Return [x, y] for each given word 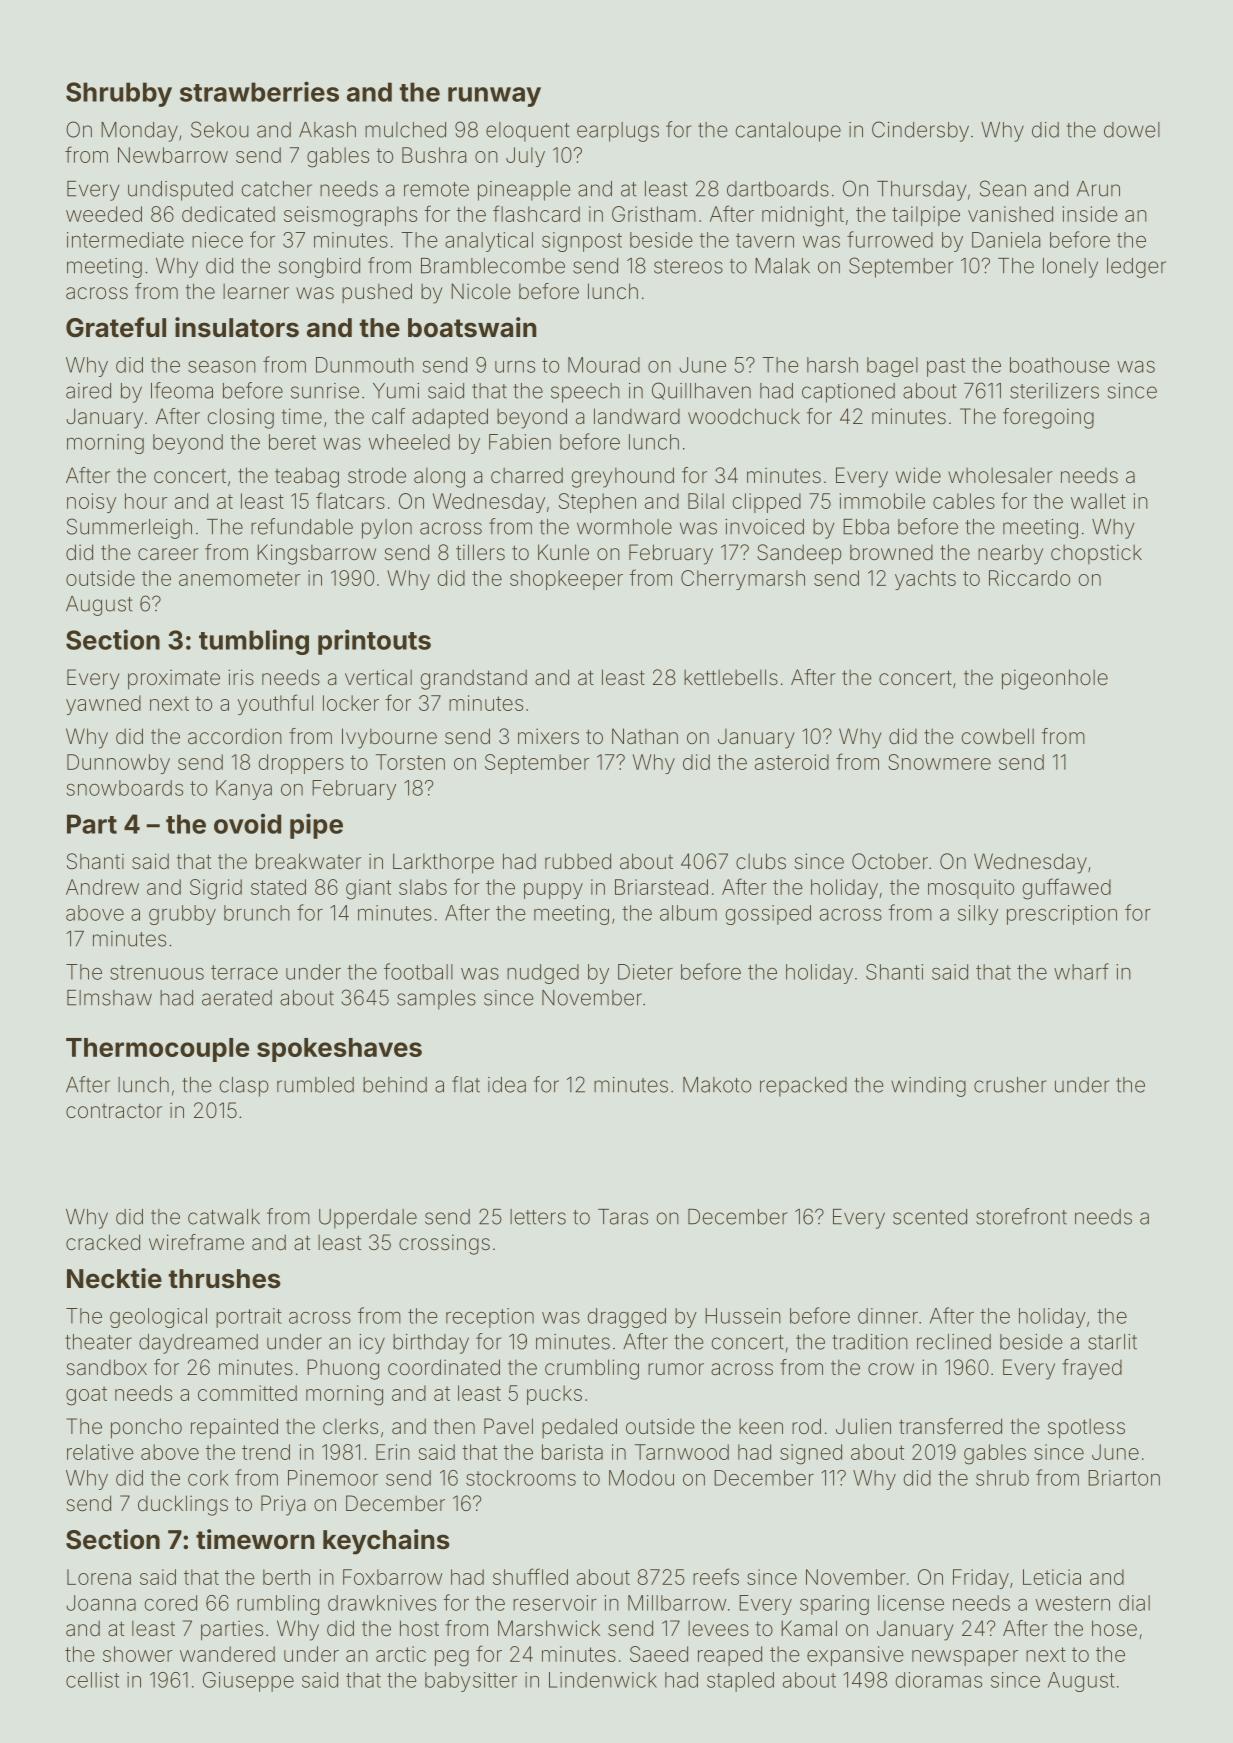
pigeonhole [1055, 679]
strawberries [259, 91]
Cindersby [920, 131]
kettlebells [731, 677]
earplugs [618, 132]
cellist [92, 1680]
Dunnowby [118, 764]
